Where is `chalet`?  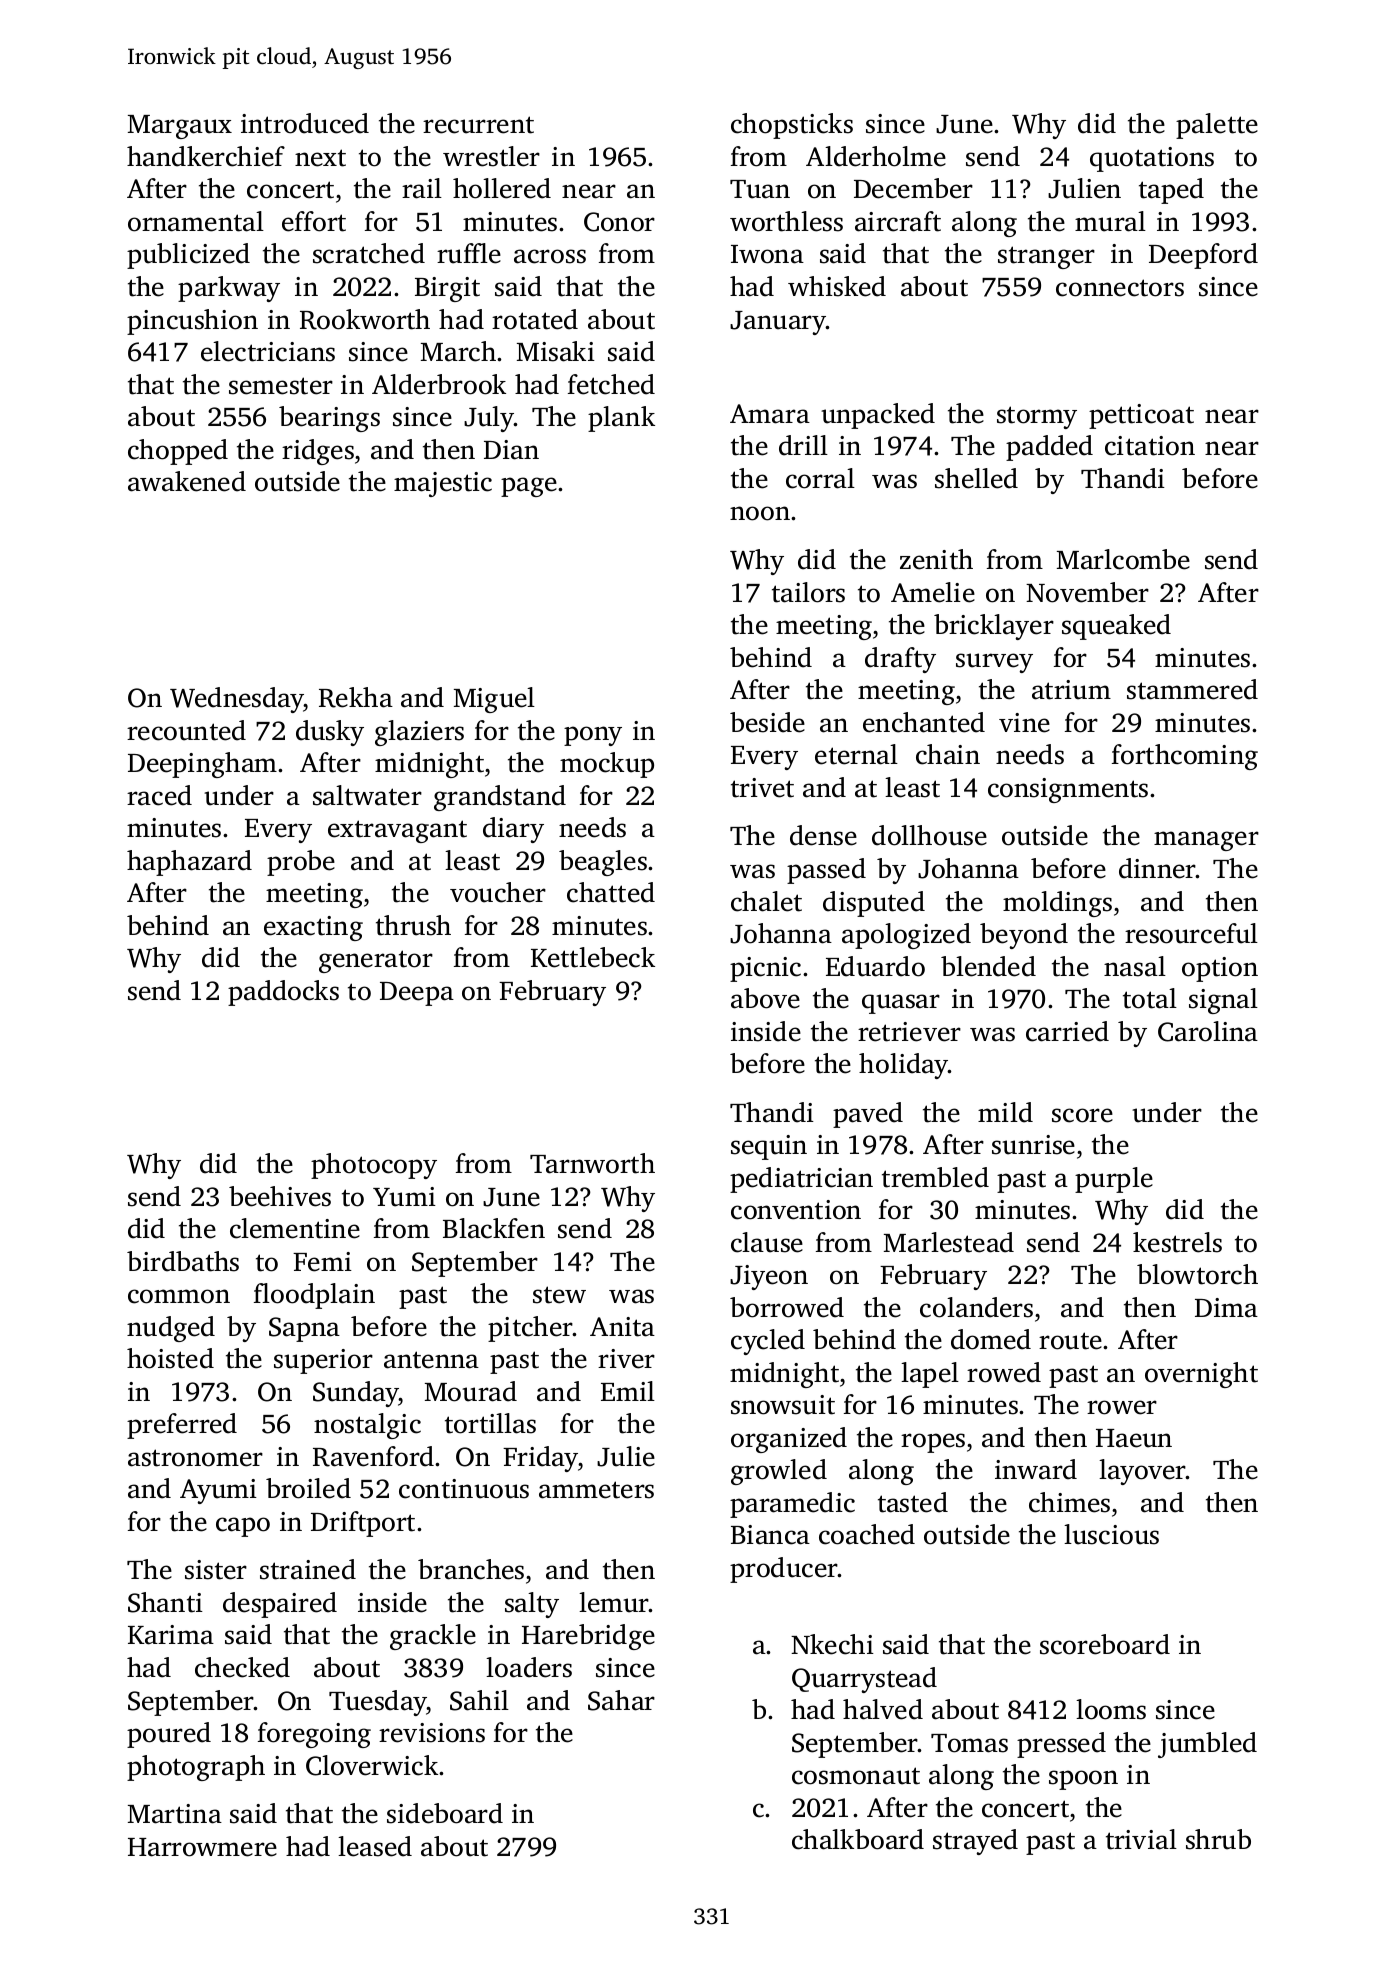 chalet is located at coordinates (766, 901).
